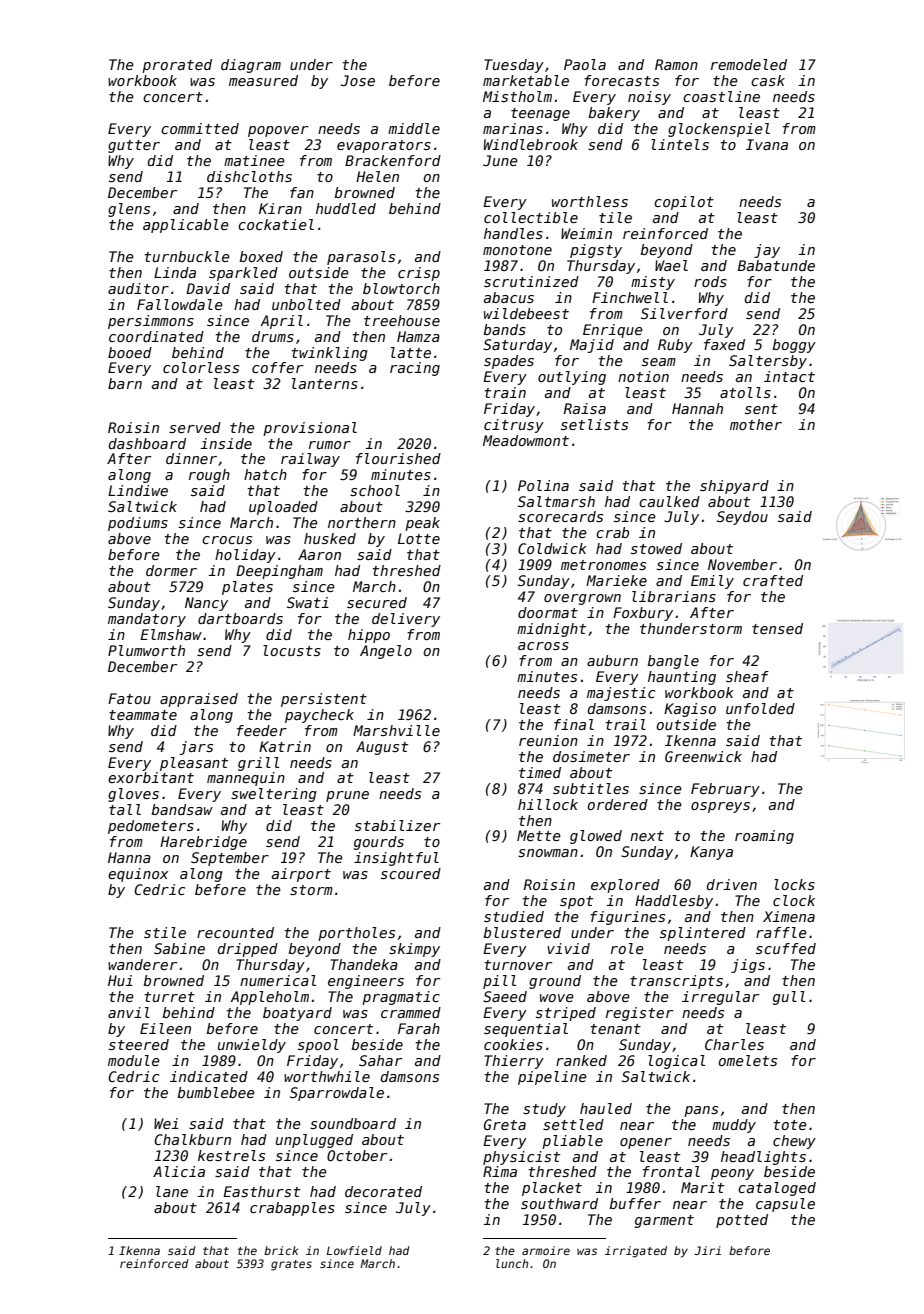  I want to click on Chalkburn, so click(192, 1139).
